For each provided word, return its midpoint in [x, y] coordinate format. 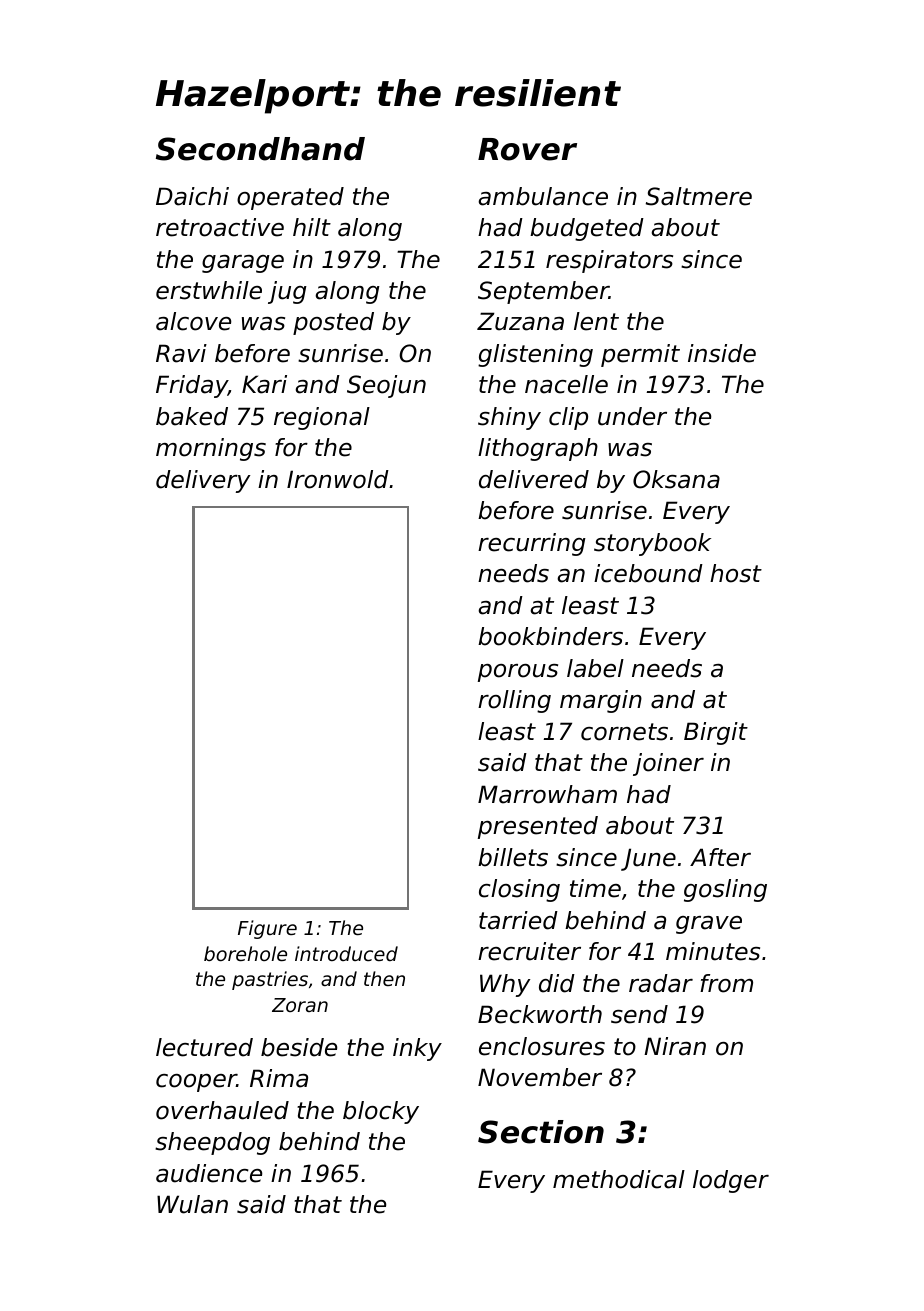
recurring [532, 544]
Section [541, 1132]
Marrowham [547, 794]
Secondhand [260, 149]
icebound [648, 573]
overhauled [222, 1110]
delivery [203, 481]
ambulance [543, 196]
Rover [527, 149]
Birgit [716, 733]
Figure [267, 929]
